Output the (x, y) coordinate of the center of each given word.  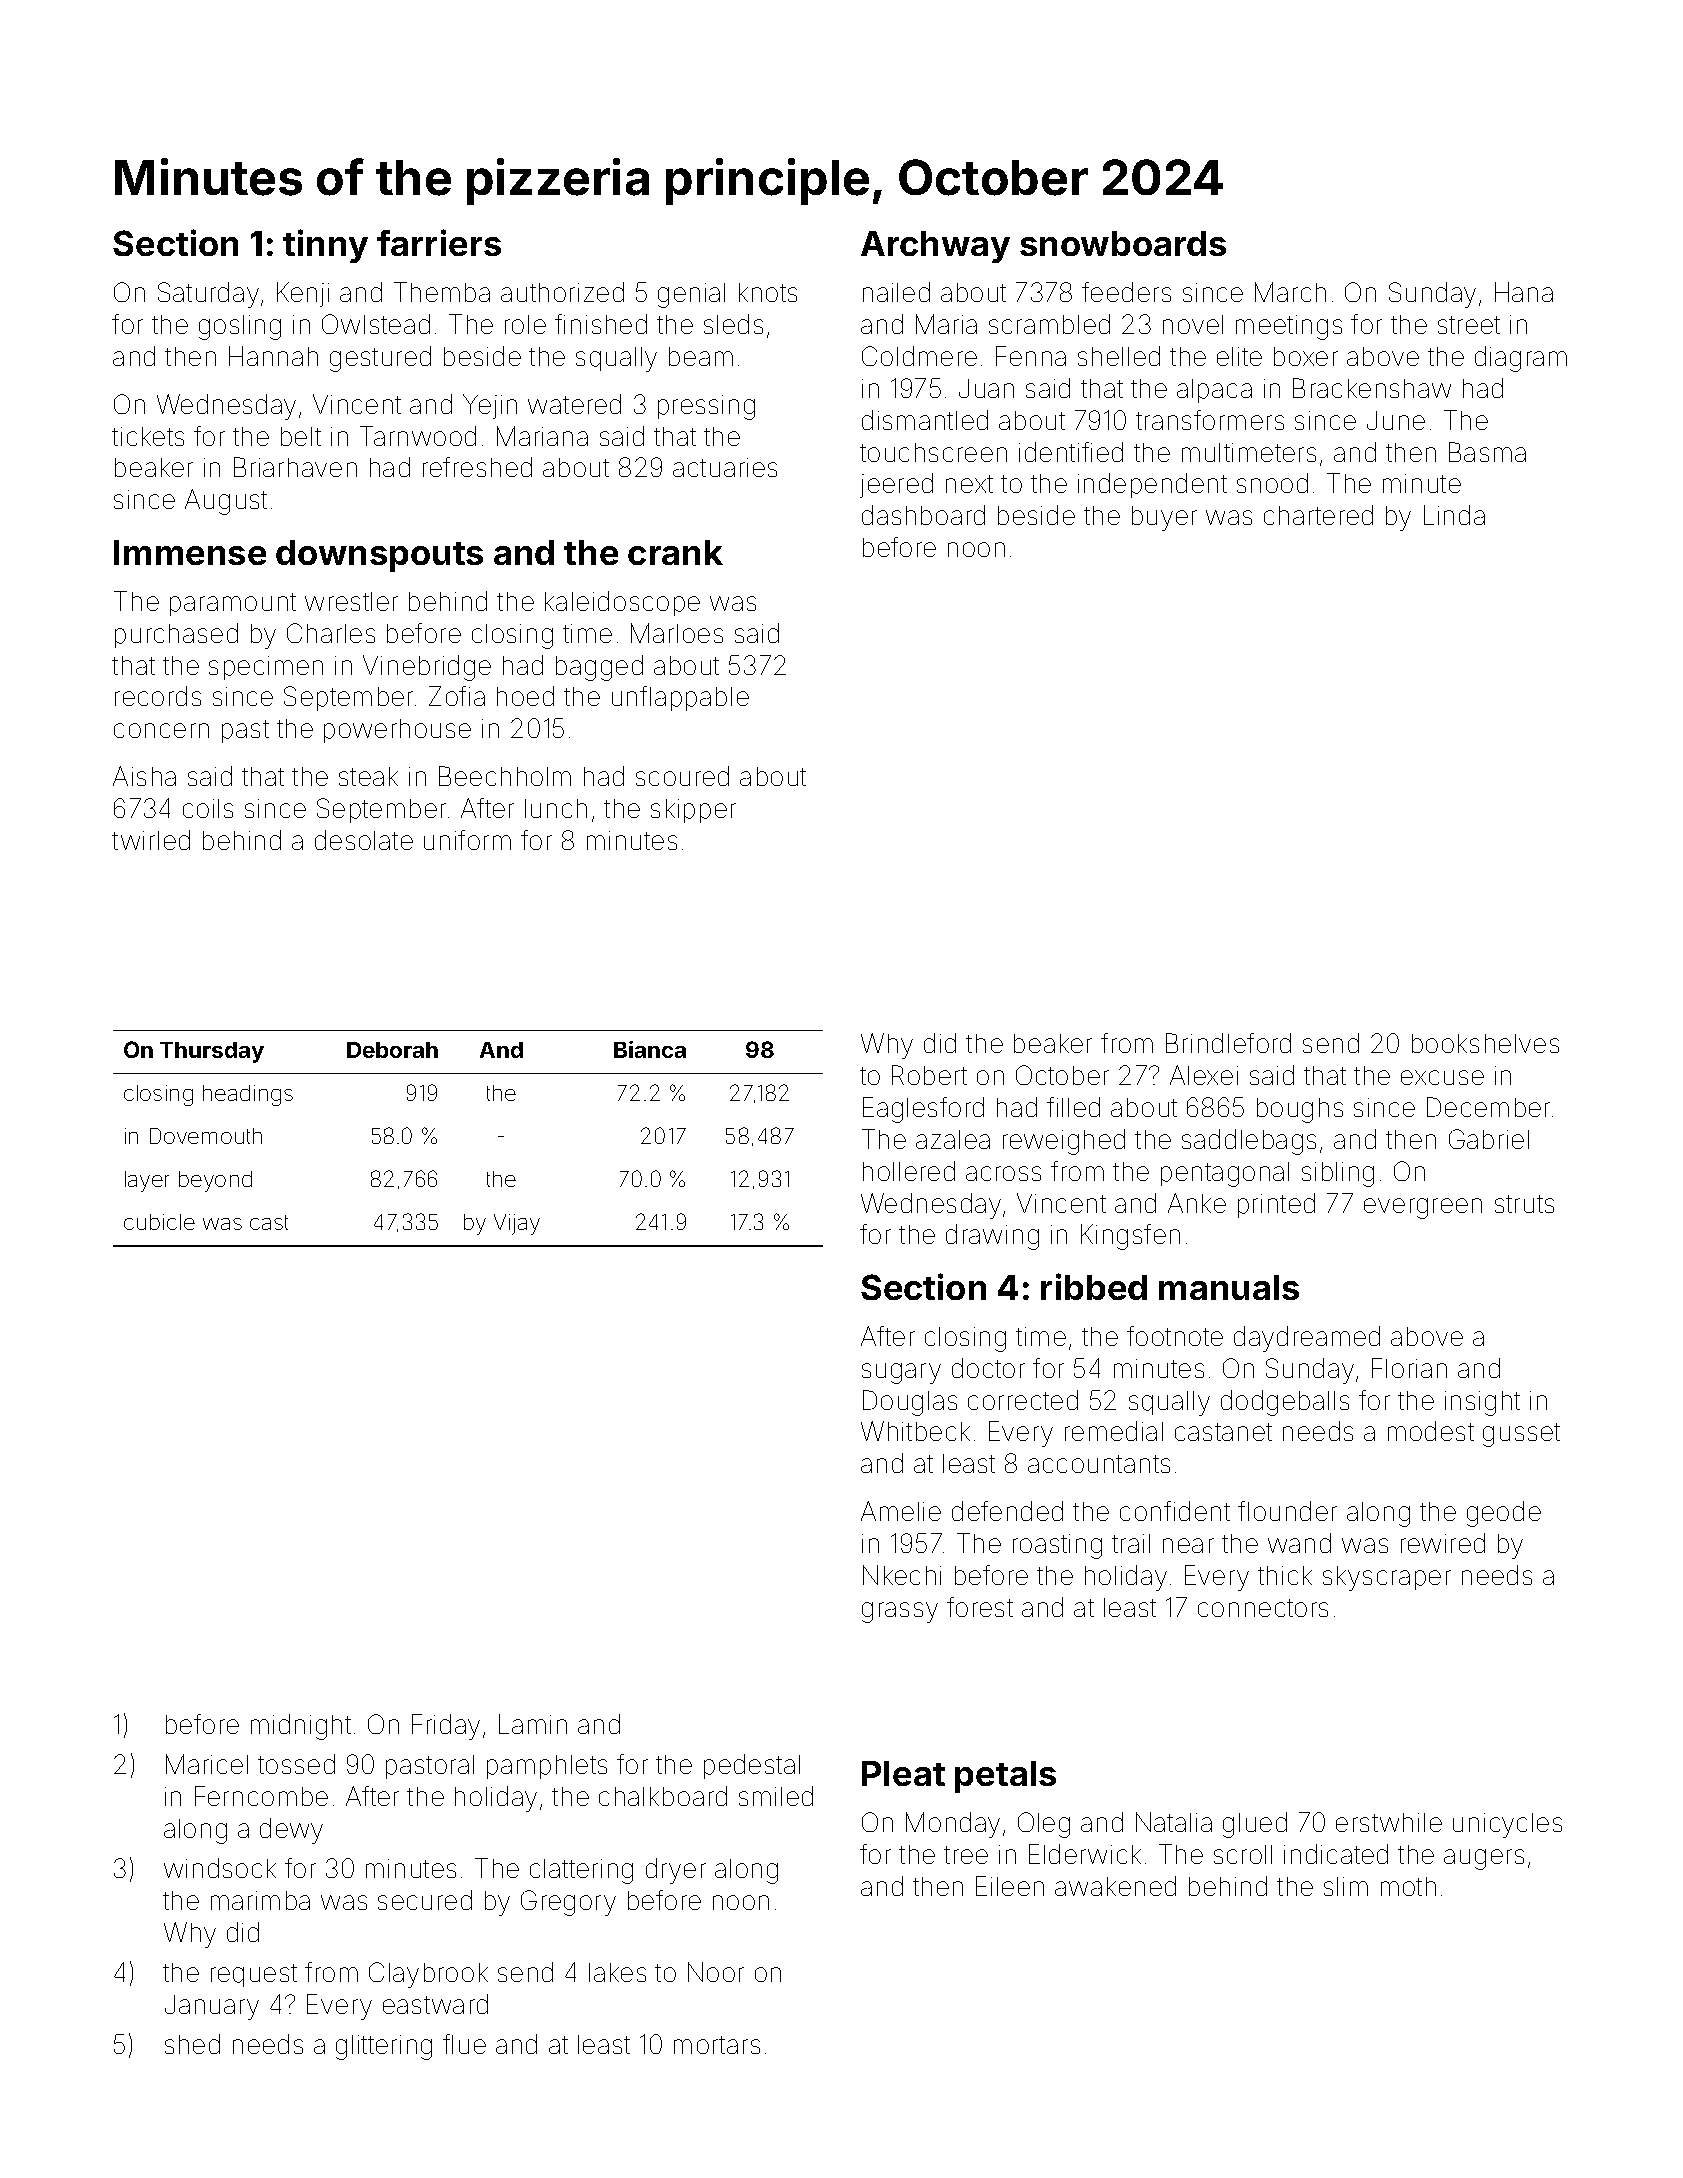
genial (691, 295)
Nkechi (902, 1575)
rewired (1443, 1543)
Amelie (901, 1511)
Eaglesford (923, 1110)
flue (464, 2044)
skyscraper (1387, 1578)
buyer (1164, 518)
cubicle (159, 1222)
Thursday (212, 1052)
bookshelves (1485, 1043)
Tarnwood (418, 436)
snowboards (1123, 243)
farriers (439, 242)
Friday (446, 1727)
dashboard (923, 515)
